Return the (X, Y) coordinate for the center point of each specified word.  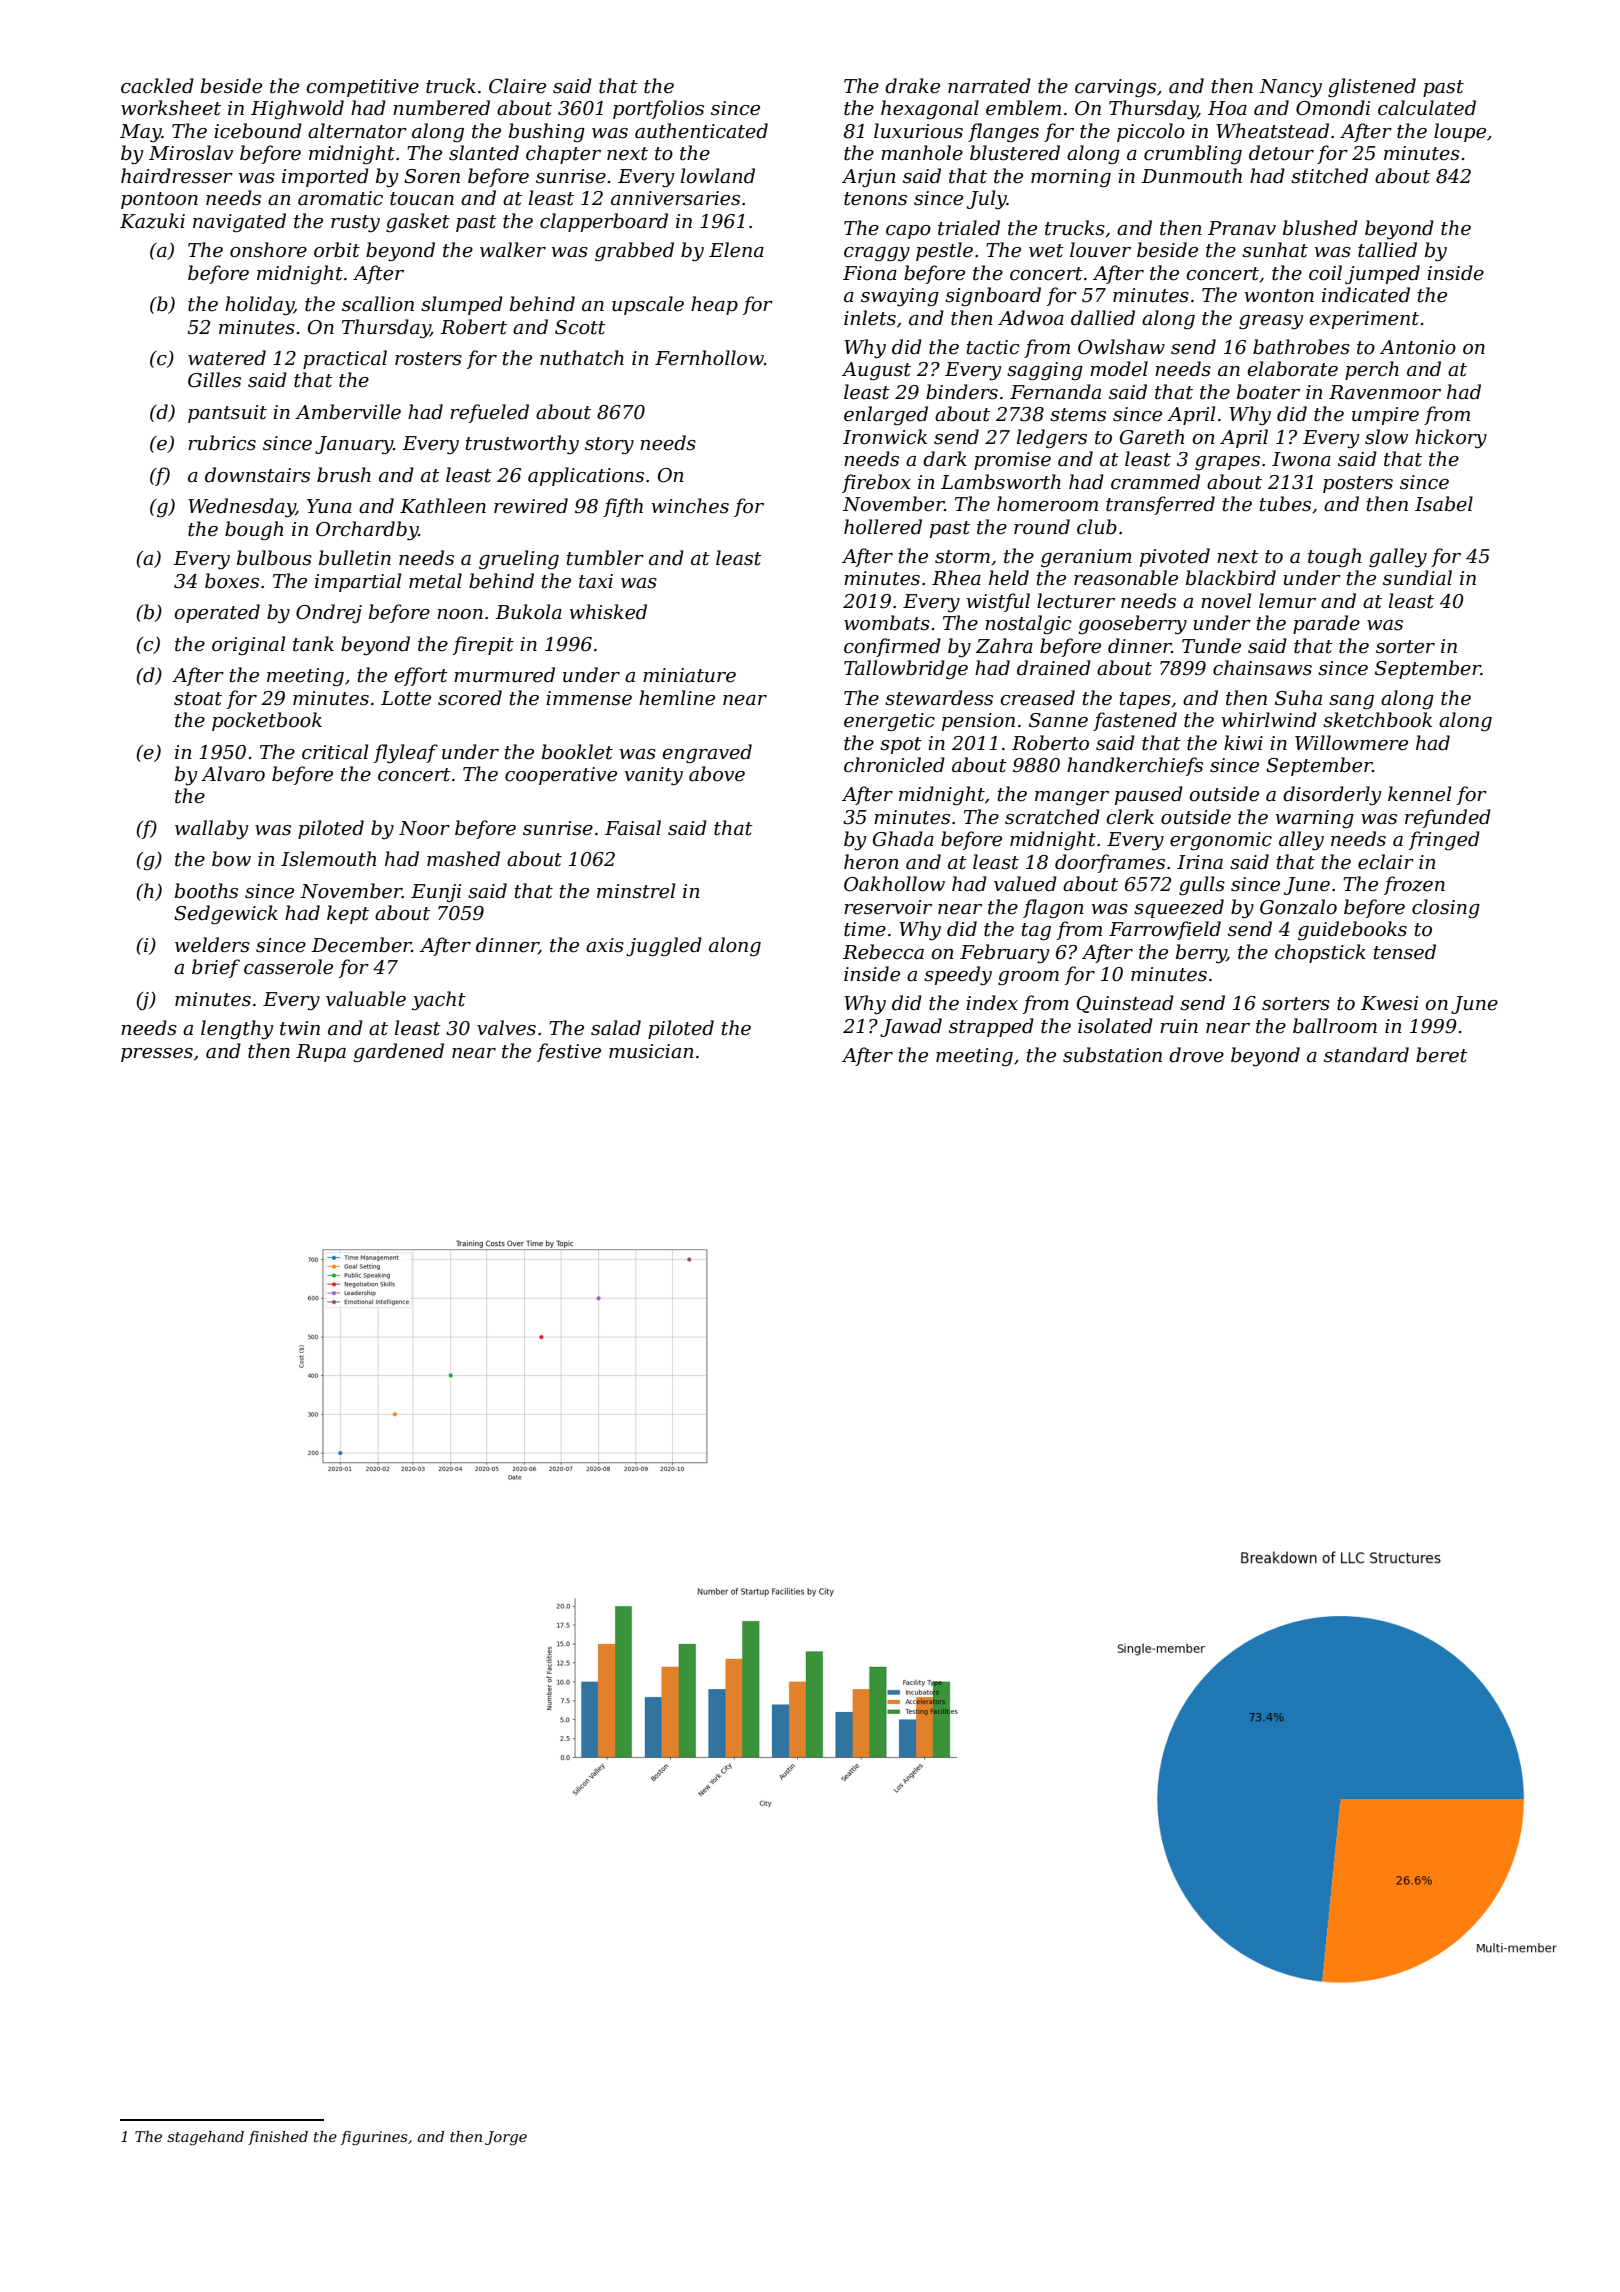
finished (278, 2138)
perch (1372, 370)
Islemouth (328, 859)
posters (1358, 484)
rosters (428, 359)
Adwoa (1031, 318)
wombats (887, 623)
